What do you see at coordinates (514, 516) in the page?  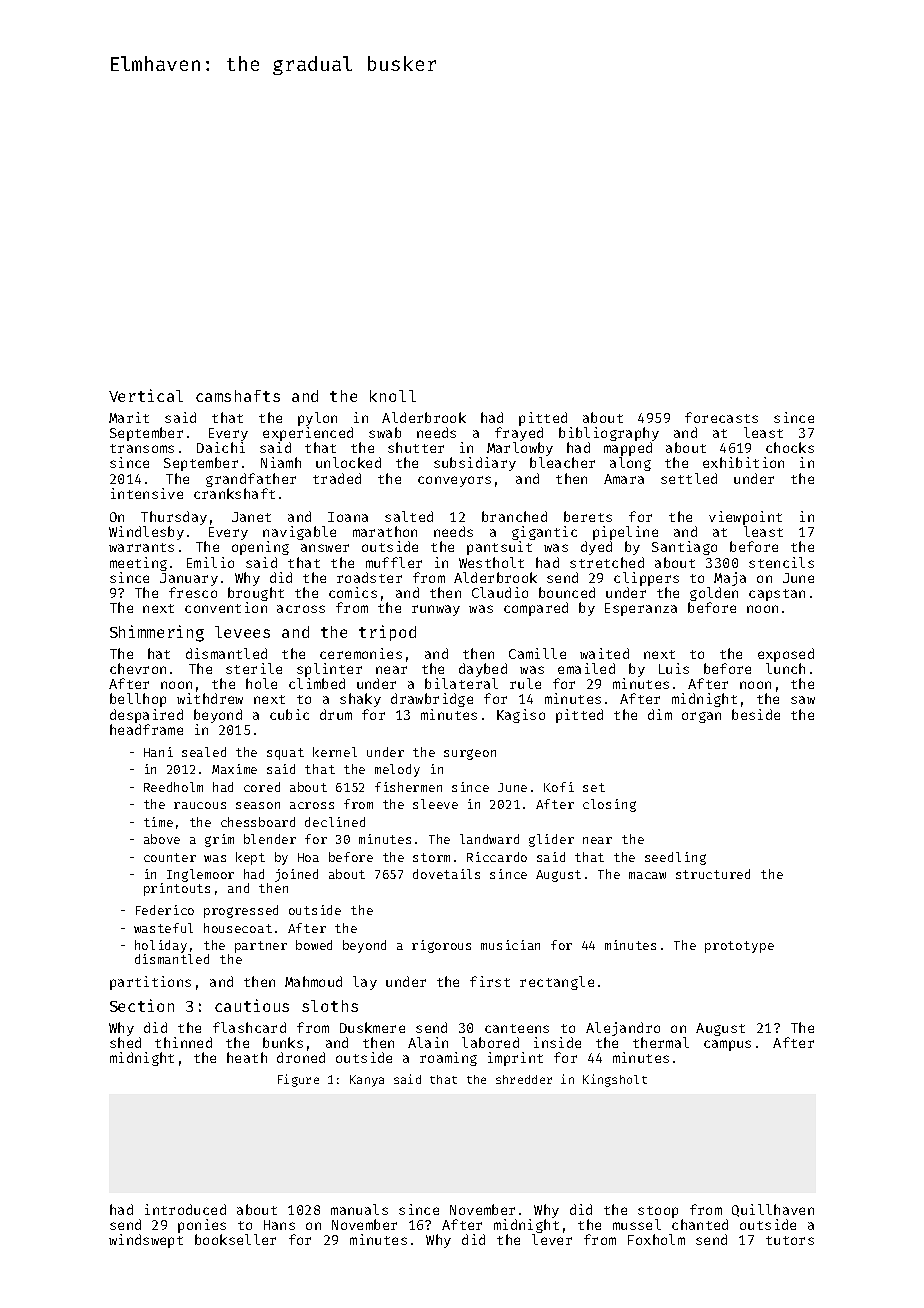 I see `branched` at bounding box center [514, 516].
